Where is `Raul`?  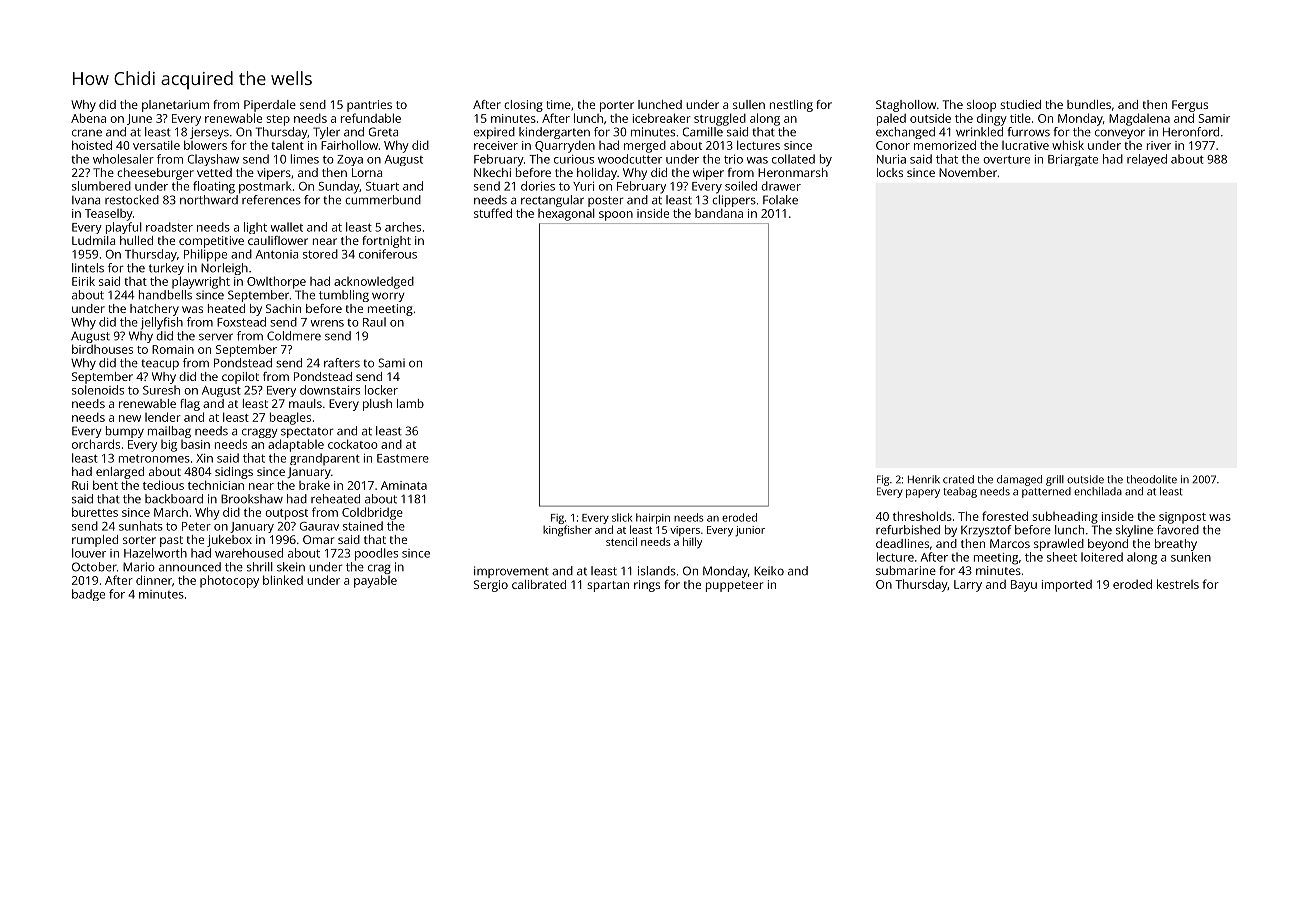
Raul is located at coordinates (374, 322).
